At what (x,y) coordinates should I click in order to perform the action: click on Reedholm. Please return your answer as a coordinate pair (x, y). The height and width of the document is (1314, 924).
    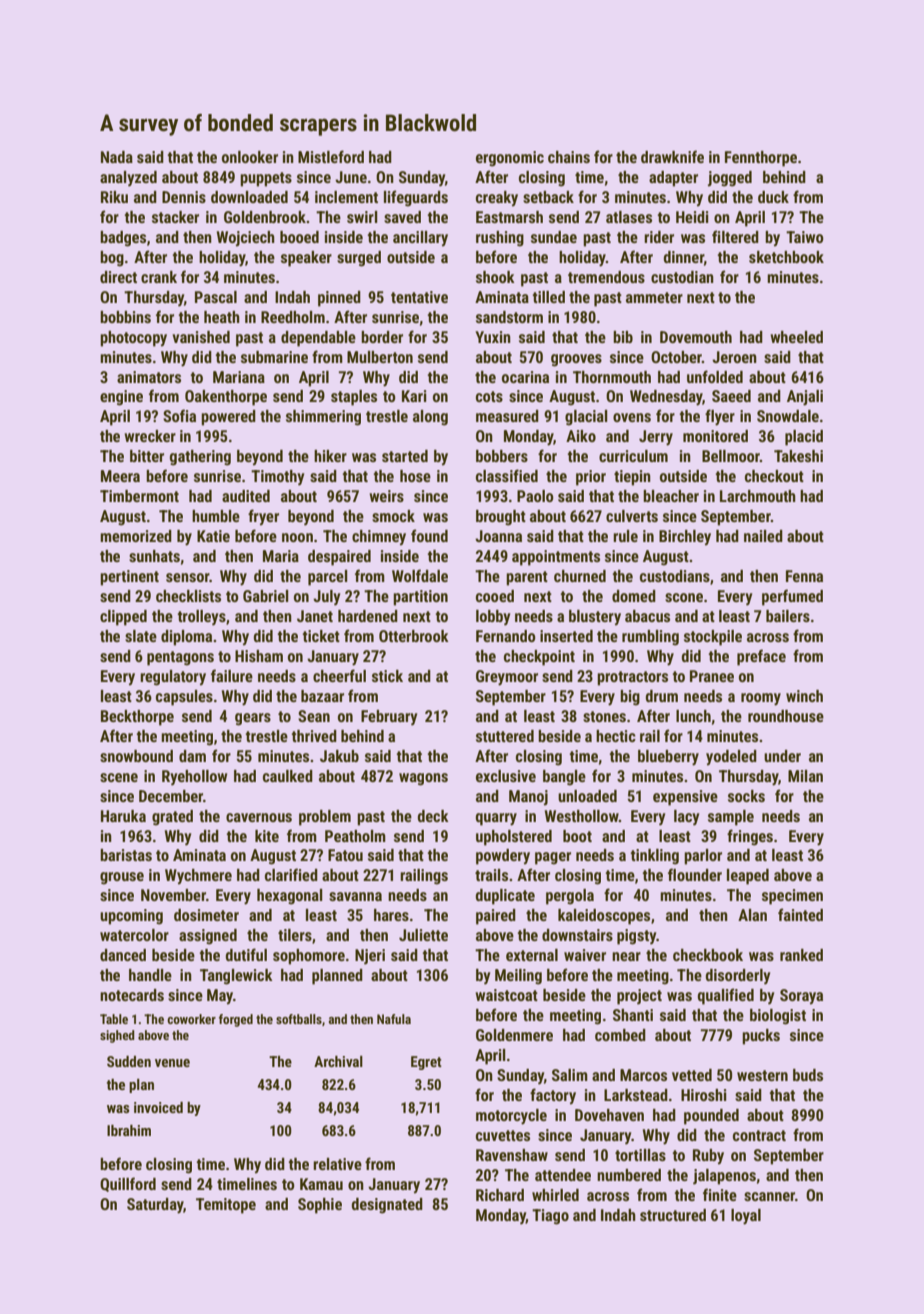
    Looking at the image, I should click on (293, 317).
